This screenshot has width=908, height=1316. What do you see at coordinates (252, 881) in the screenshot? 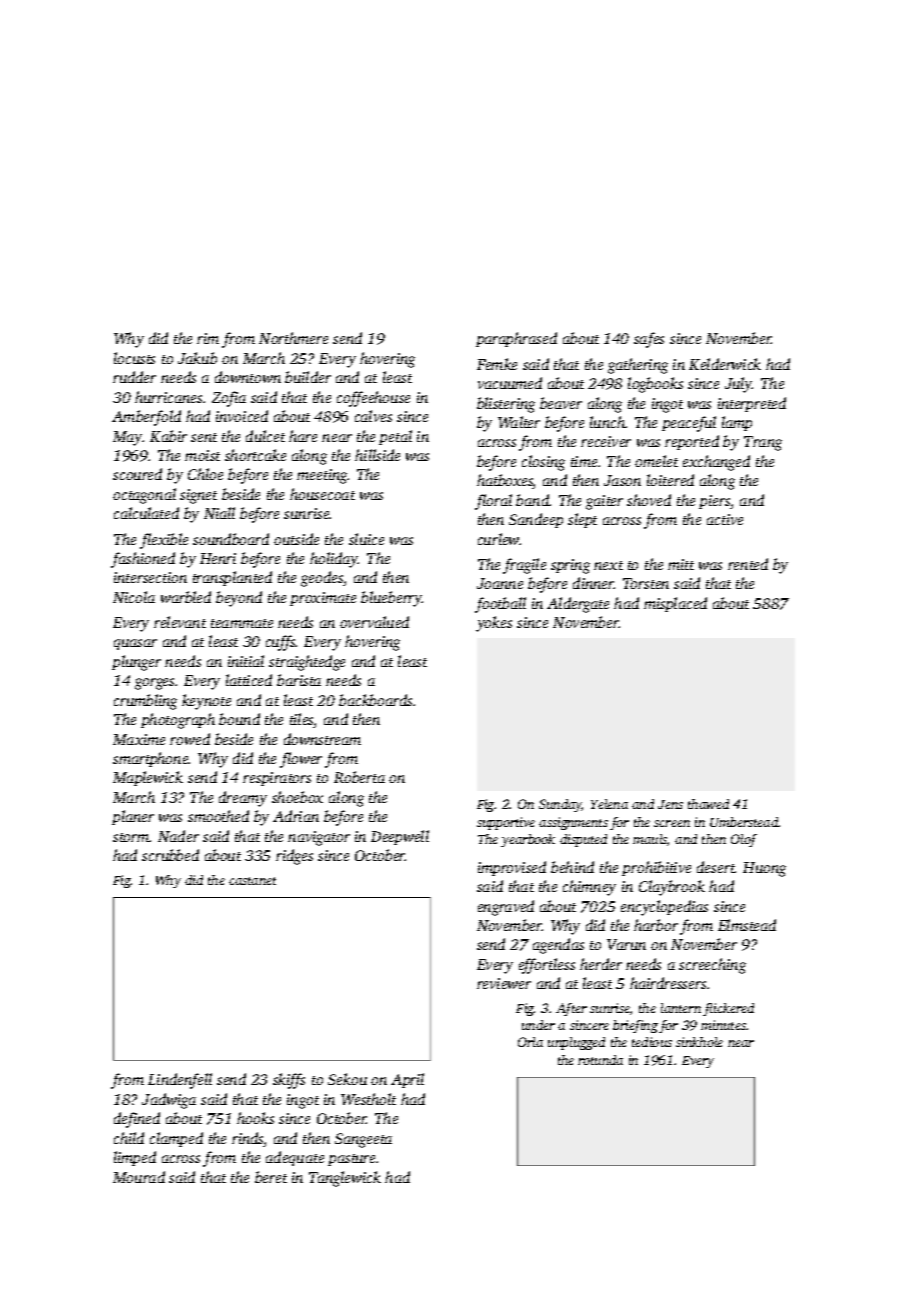
I see `castanet` at bounding box center [252, 881].
